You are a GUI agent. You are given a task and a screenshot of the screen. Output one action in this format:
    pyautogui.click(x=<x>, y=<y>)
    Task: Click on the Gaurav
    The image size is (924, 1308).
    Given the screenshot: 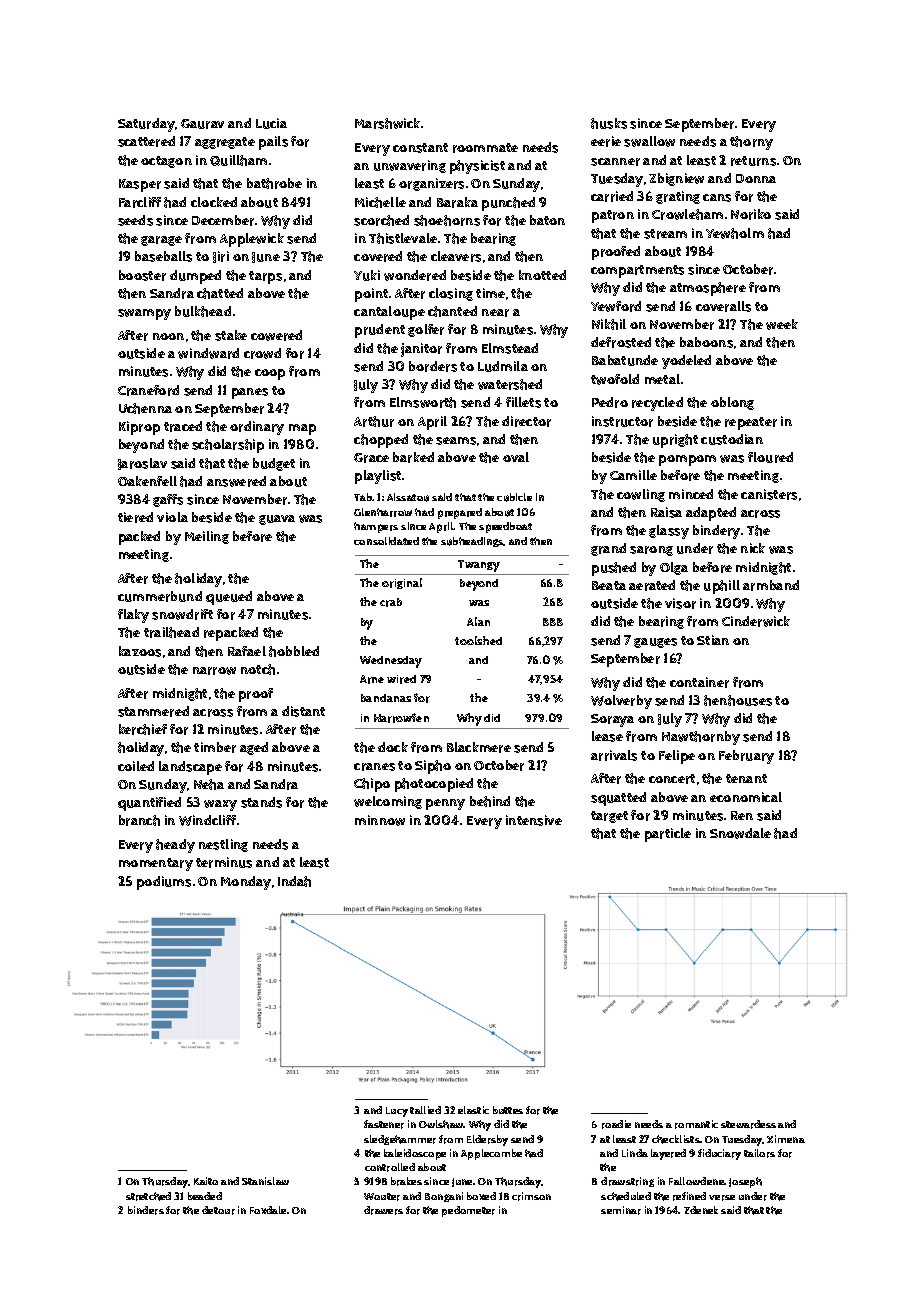 What is the action you would take?
    pyautogui.click(x=202, y=124)
